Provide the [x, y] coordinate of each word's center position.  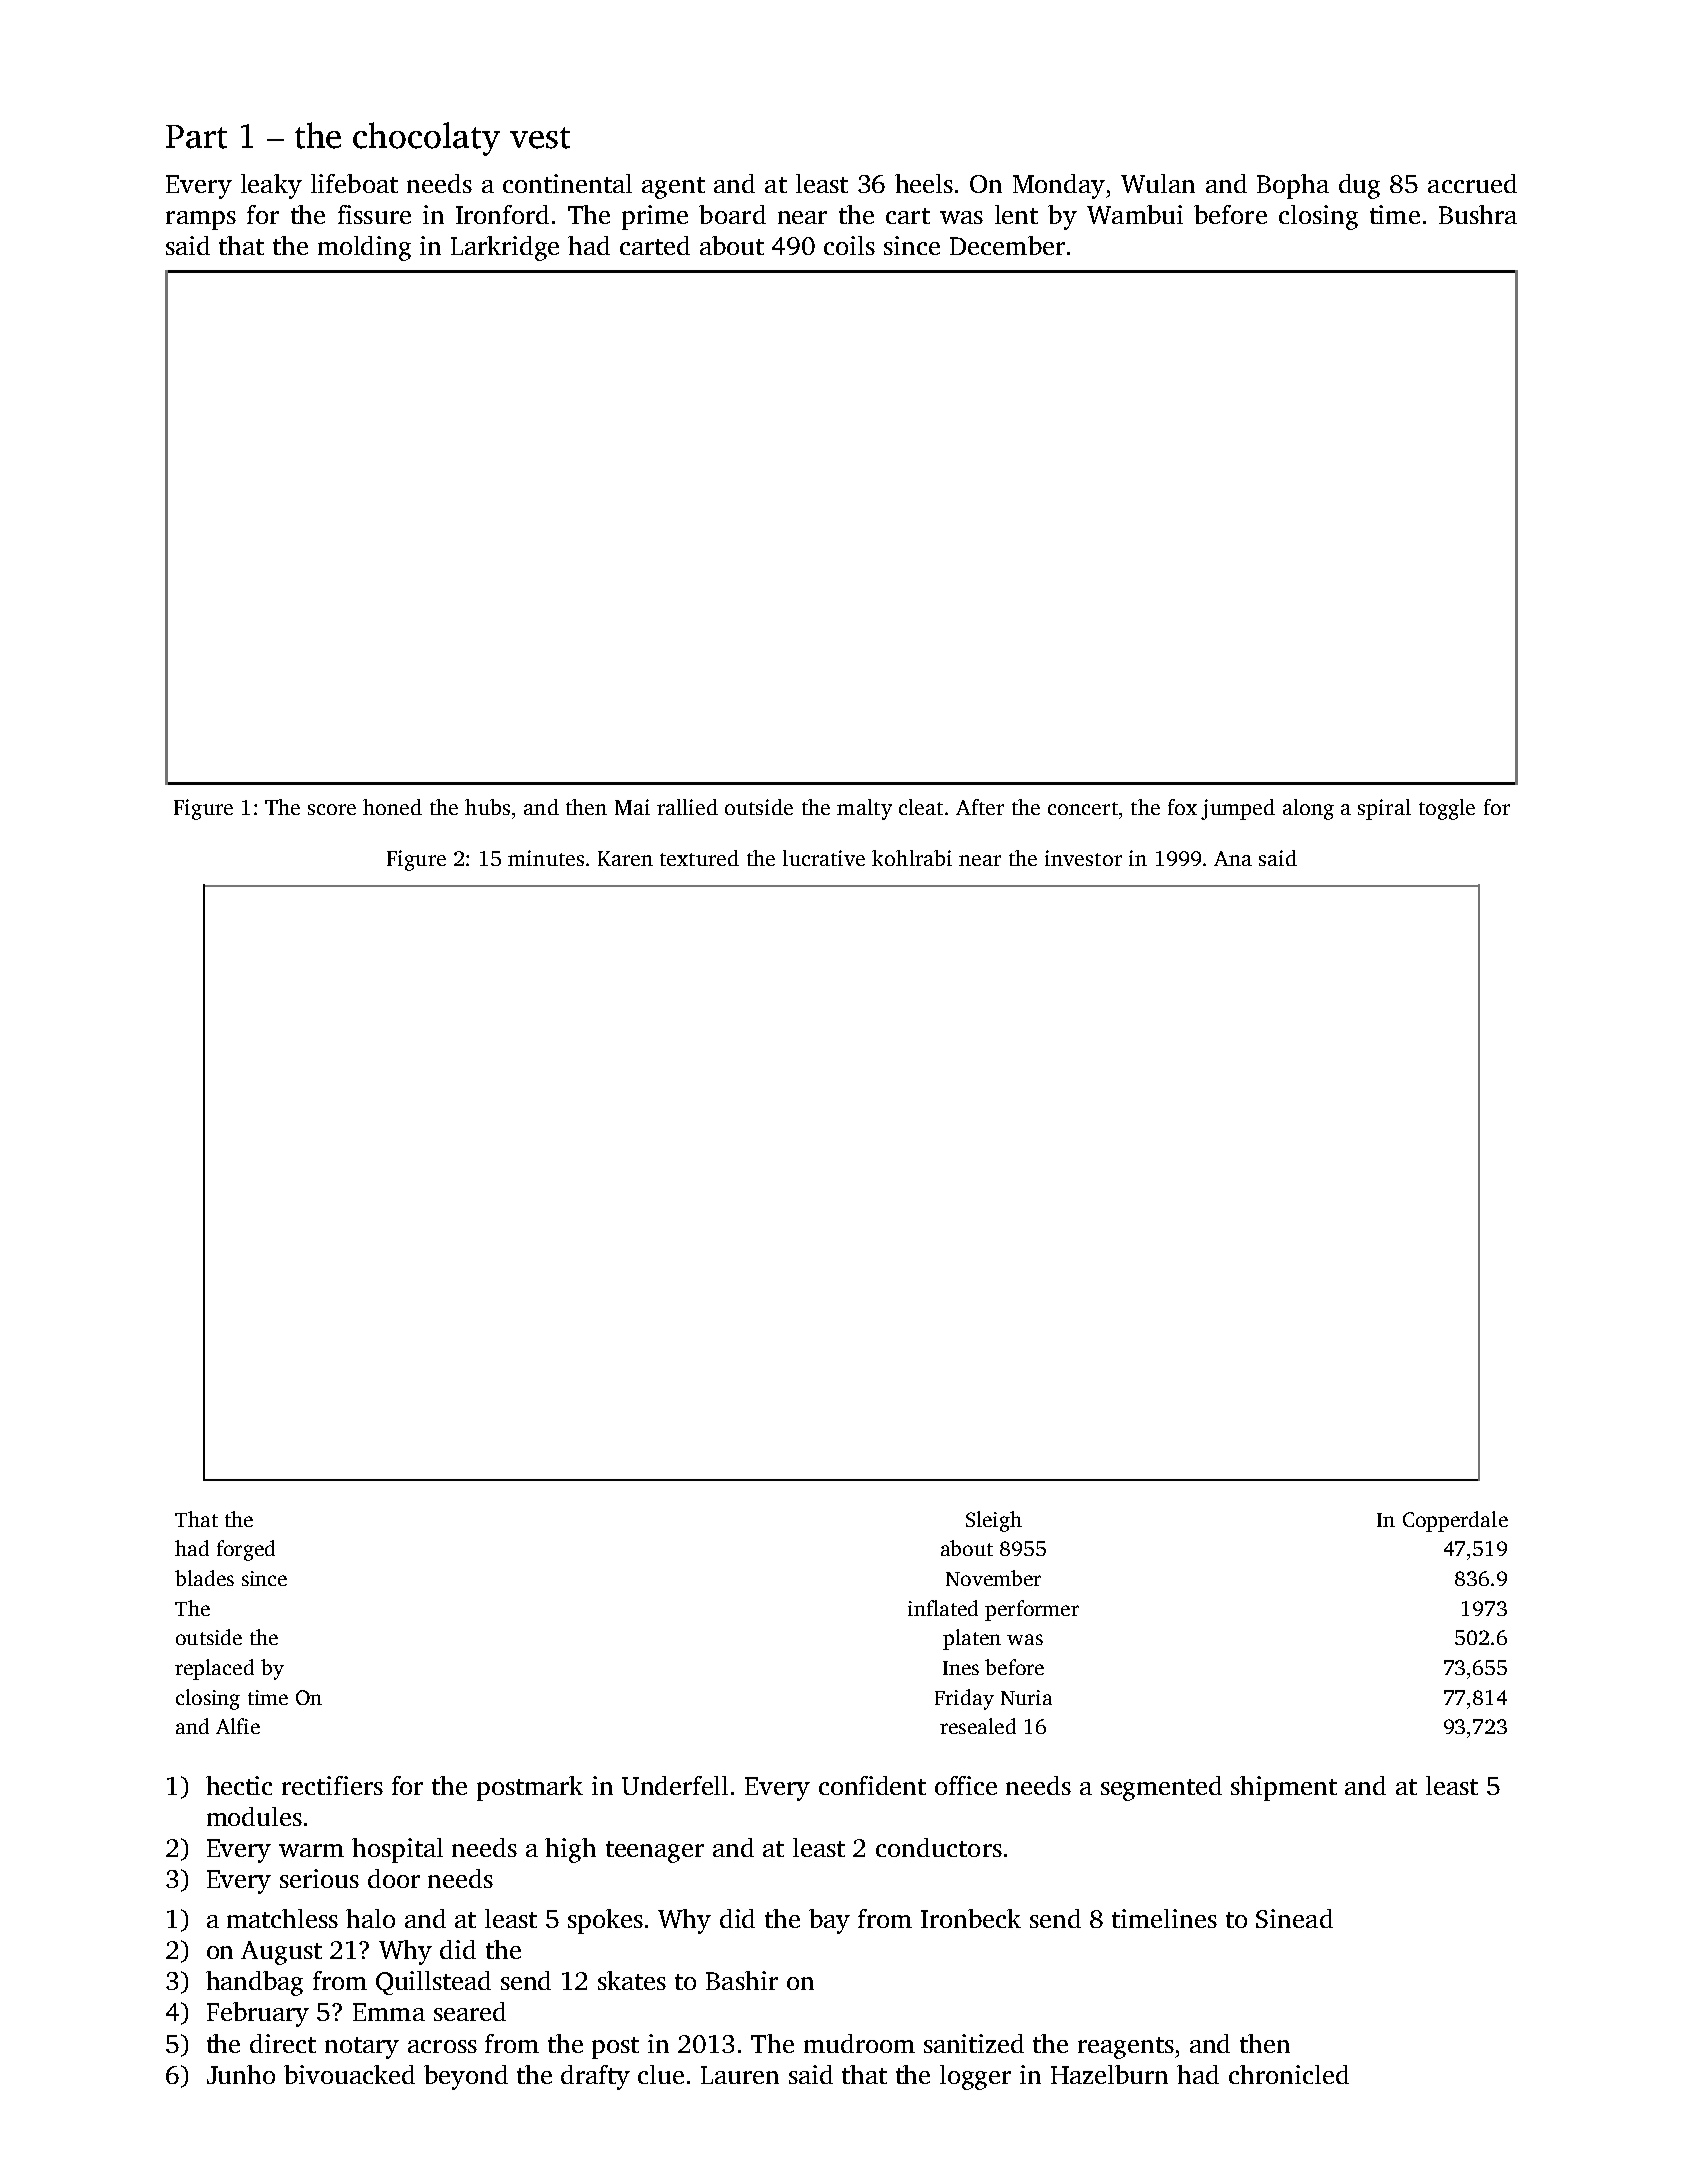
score [332, 809]
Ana [1233, 858]
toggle [1447, 809]
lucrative [824, 858]
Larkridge [505, 248]
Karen [625, 858]
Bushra [1478, 214]
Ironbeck [971, 1918]
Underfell [675, 1785]
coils [849, 245]
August [281, 1953]
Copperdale [1455, 1521]
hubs [487, 807]
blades [204, 1578]
